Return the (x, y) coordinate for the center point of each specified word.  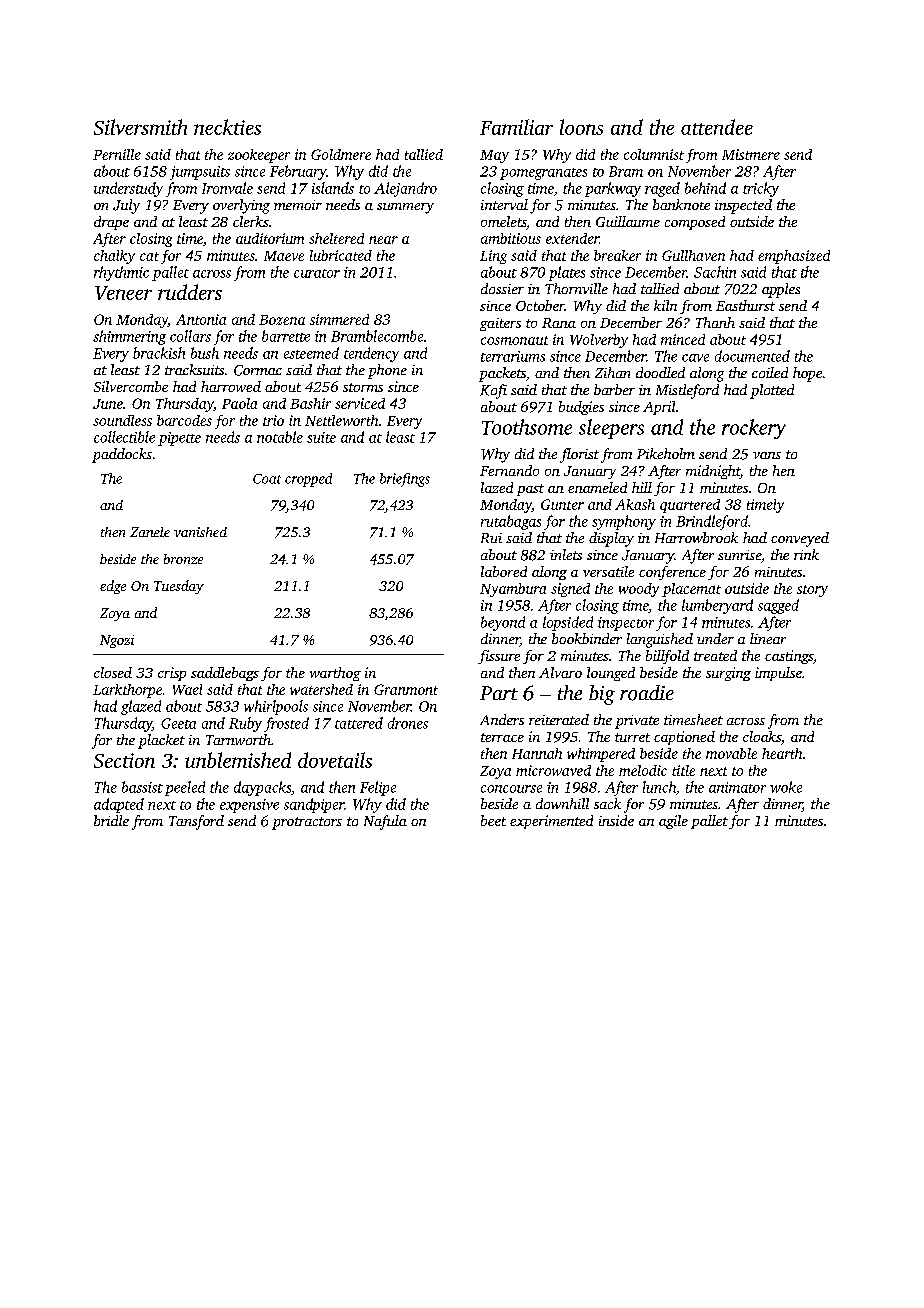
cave (695, 358)
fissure (499, 657)
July (126, 206)
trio (273, 420)
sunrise (739, 555)
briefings (405, 480)
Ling (493, 257)
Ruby (245, 724)
